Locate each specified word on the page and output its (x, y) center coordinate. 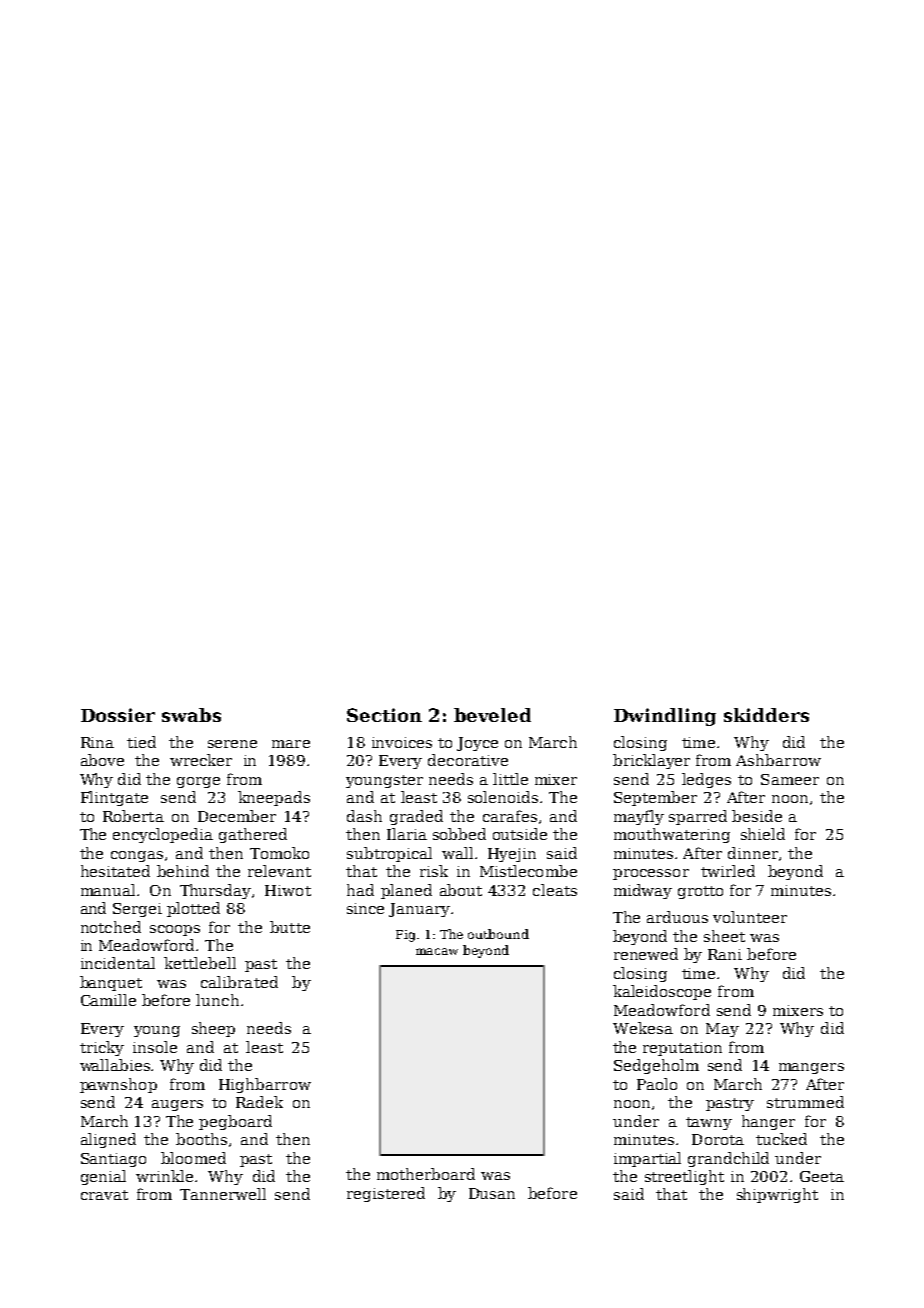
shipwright (777, 1195)
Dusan (492, 1193)
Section (384, 715)
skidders (766, 715)
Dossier (118, 715)
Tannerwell (223, 1194)
